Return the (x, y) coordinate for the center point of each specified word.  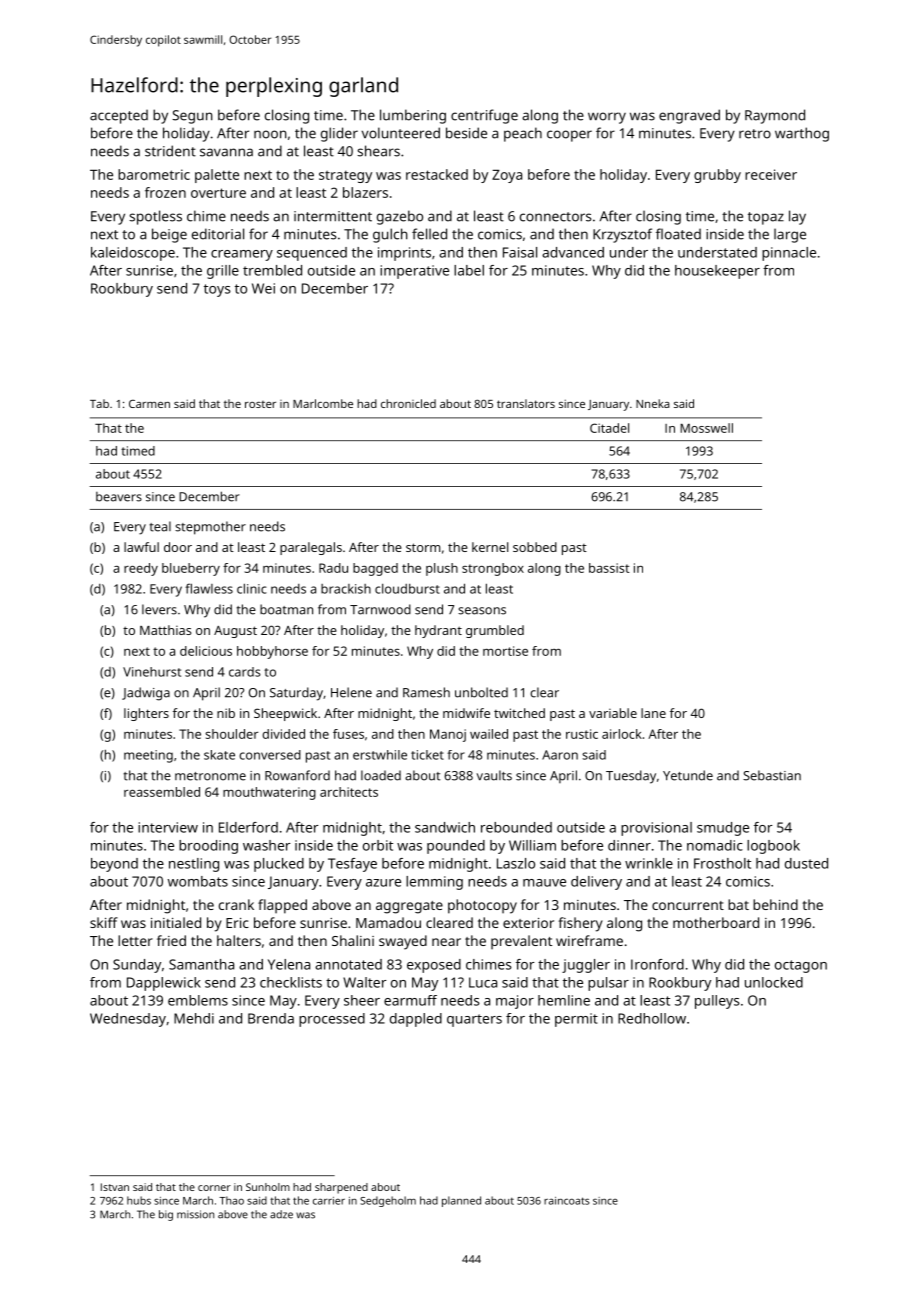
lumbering (413, 116)
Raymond (775, 116)
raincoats (566, 1201)
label (469, 270)
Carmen (149, 403)
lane (653, 713)
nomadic (715, 845)
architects (349, 792)
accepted (119, 117)
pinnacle (789, 254)
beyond (114, 865)
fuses (348, 734)
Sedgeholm (388, 1201)
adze (281, 1214)
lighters (146, 714)
